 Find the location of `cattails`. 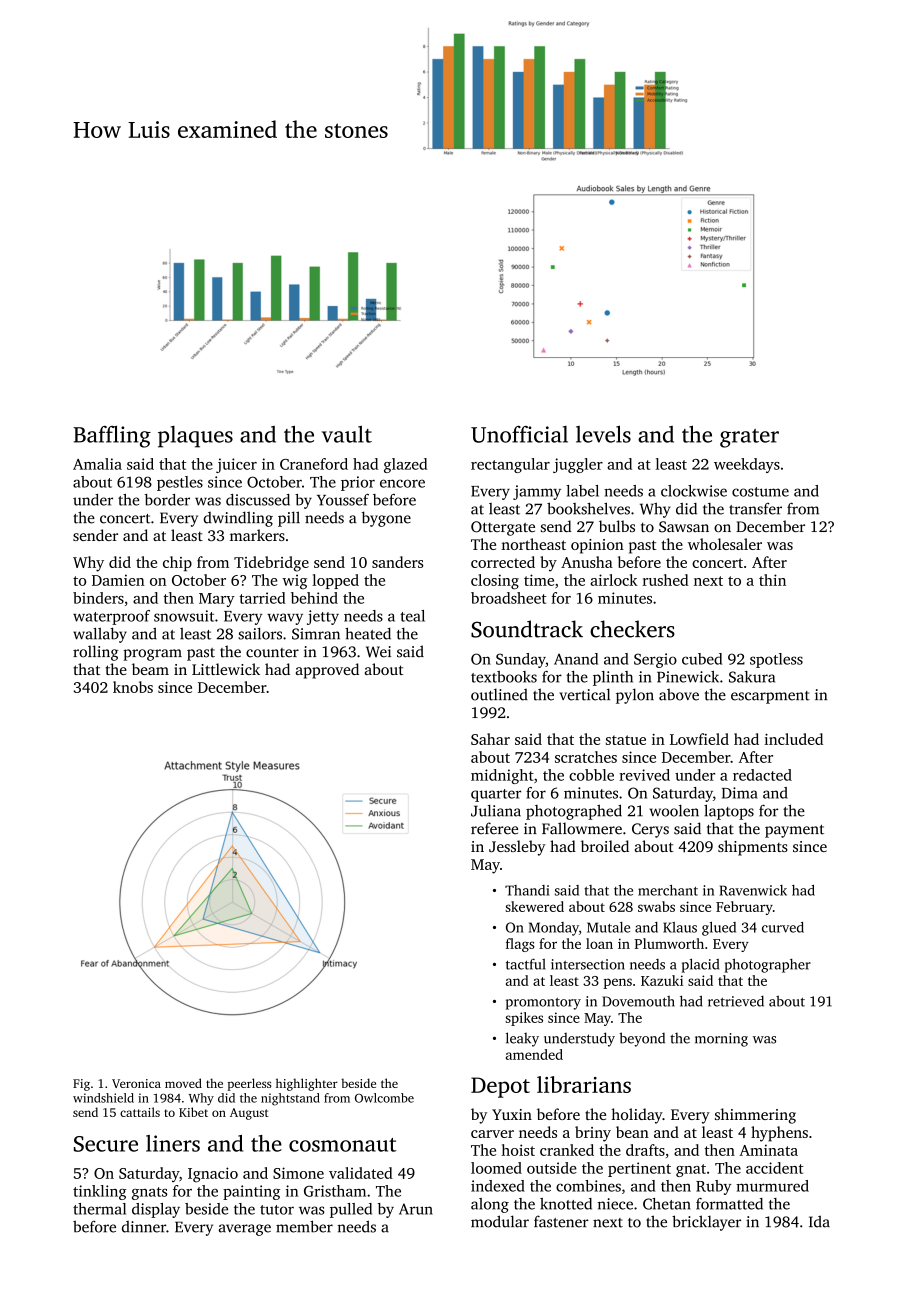

cattails is located at coordinates (140, 1112).
